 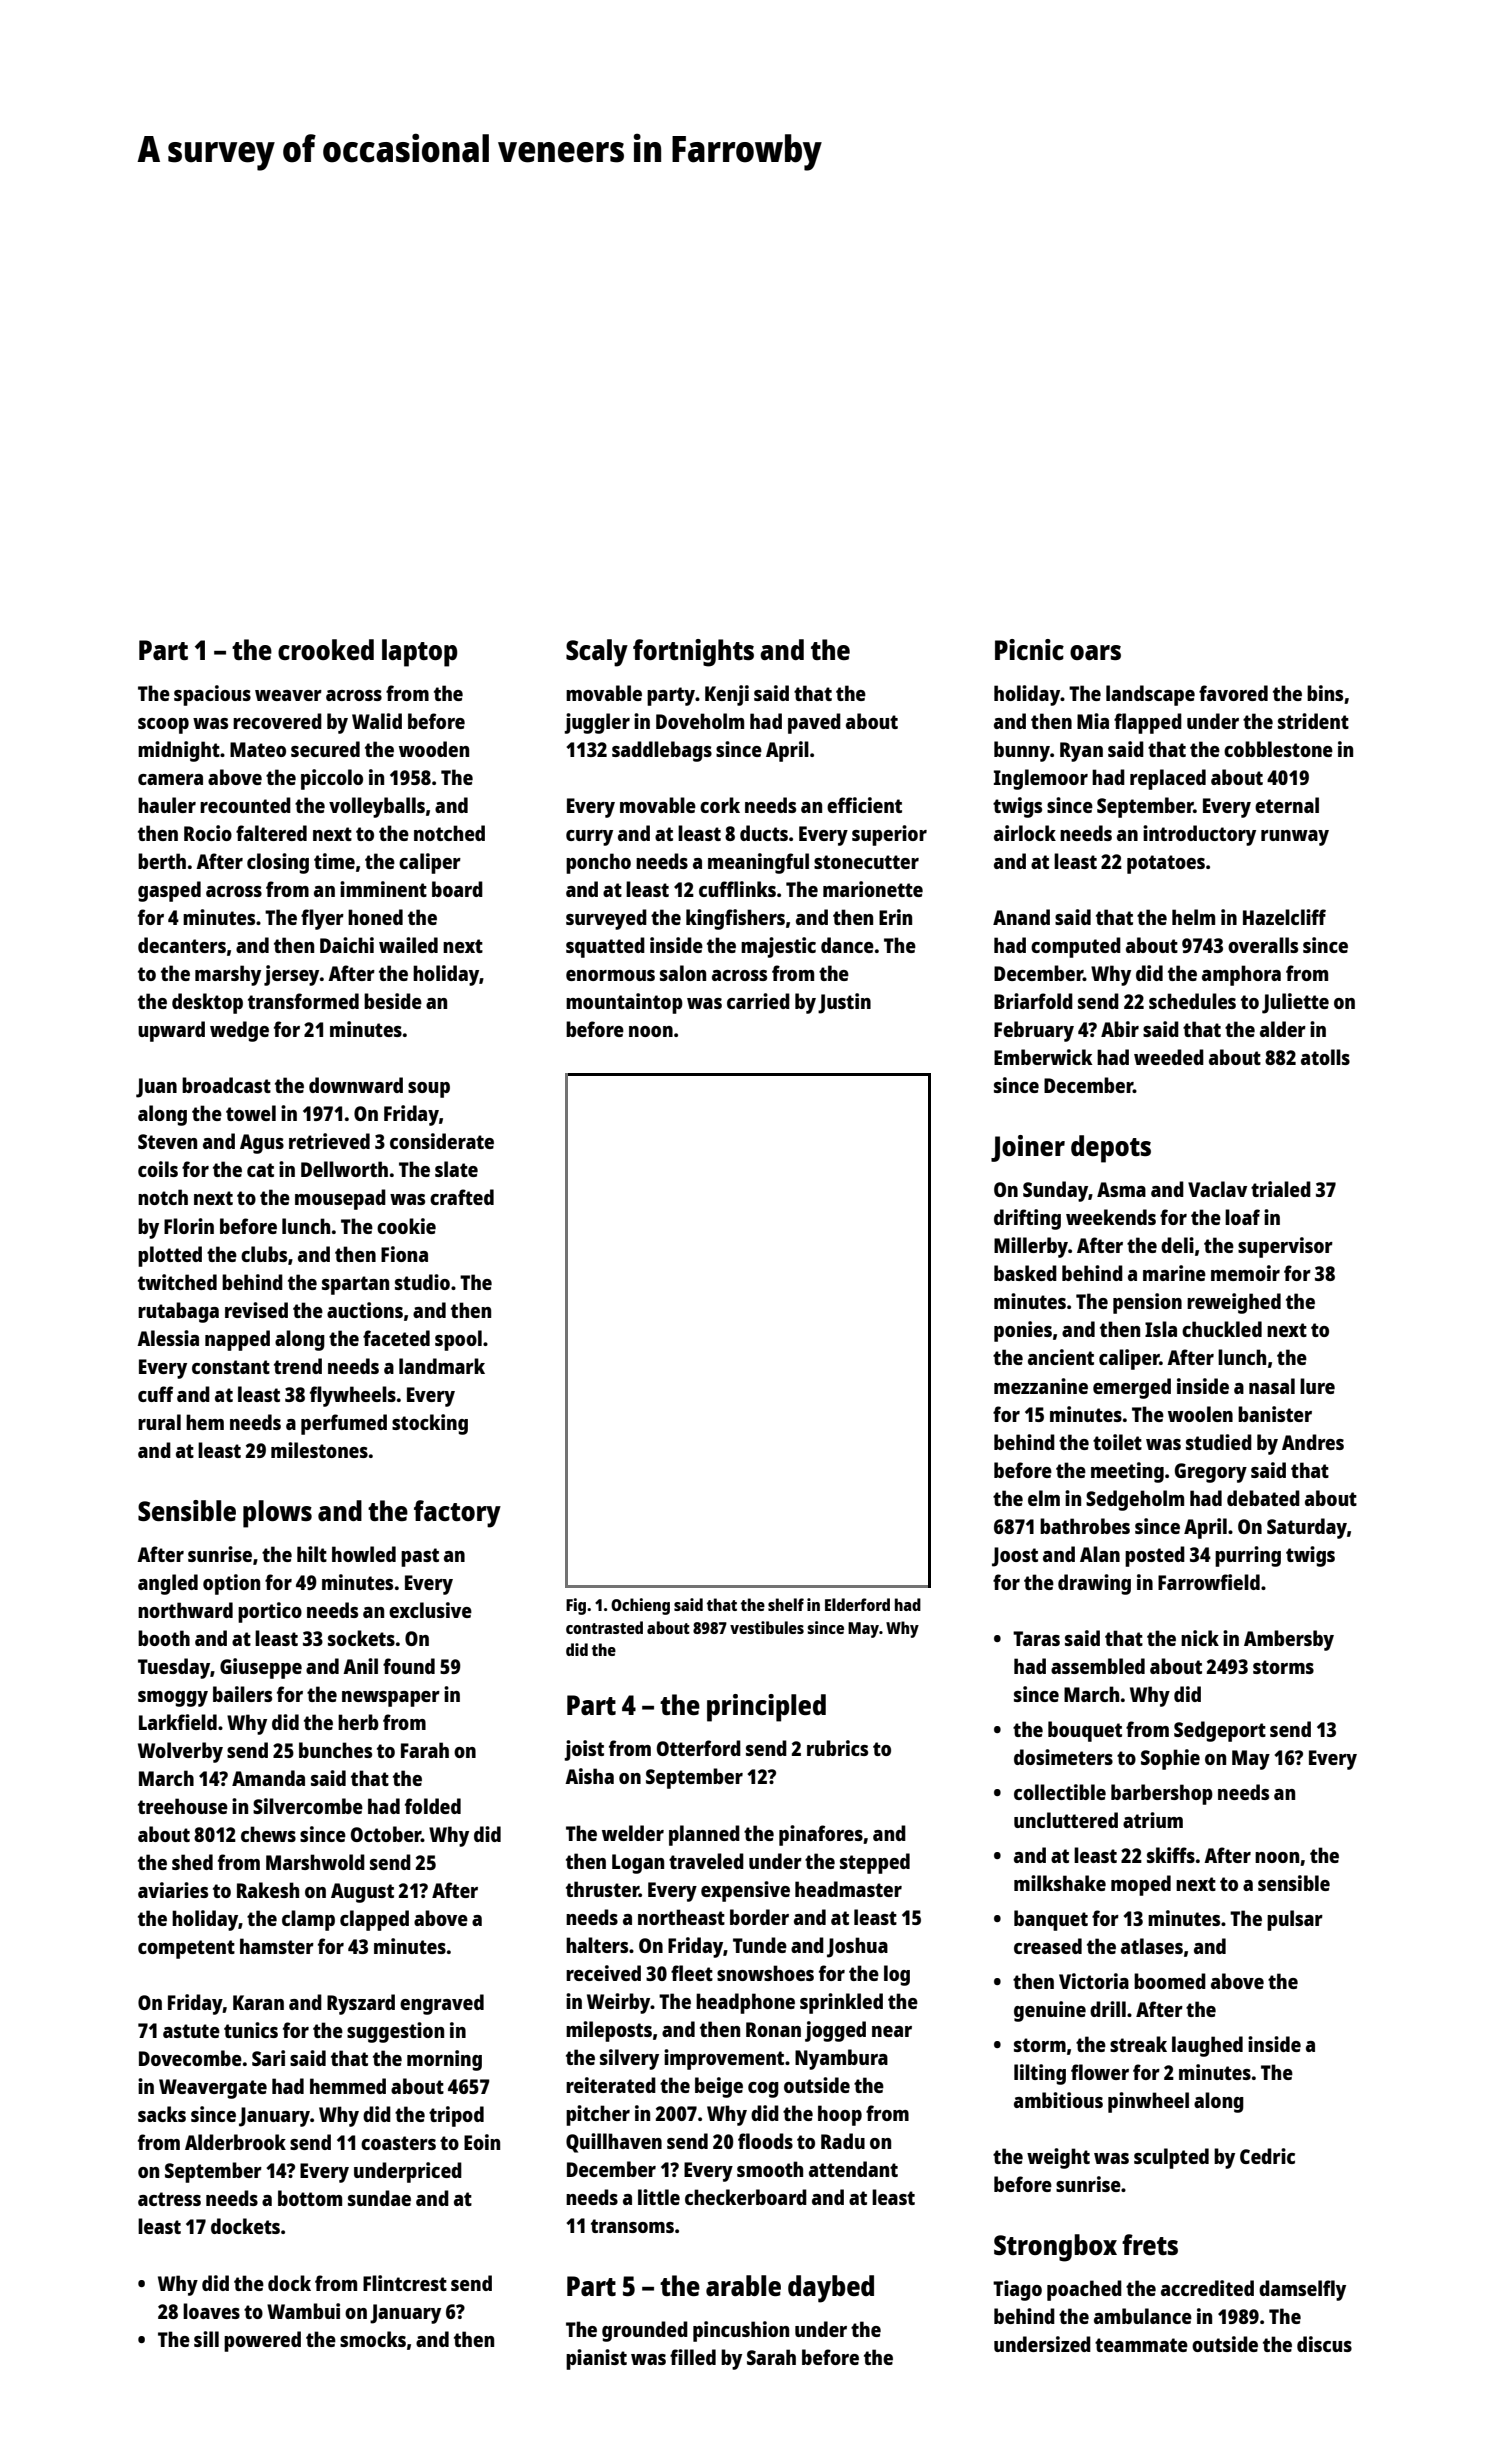 I want to click on poncho, so click(x=598, y=863).
